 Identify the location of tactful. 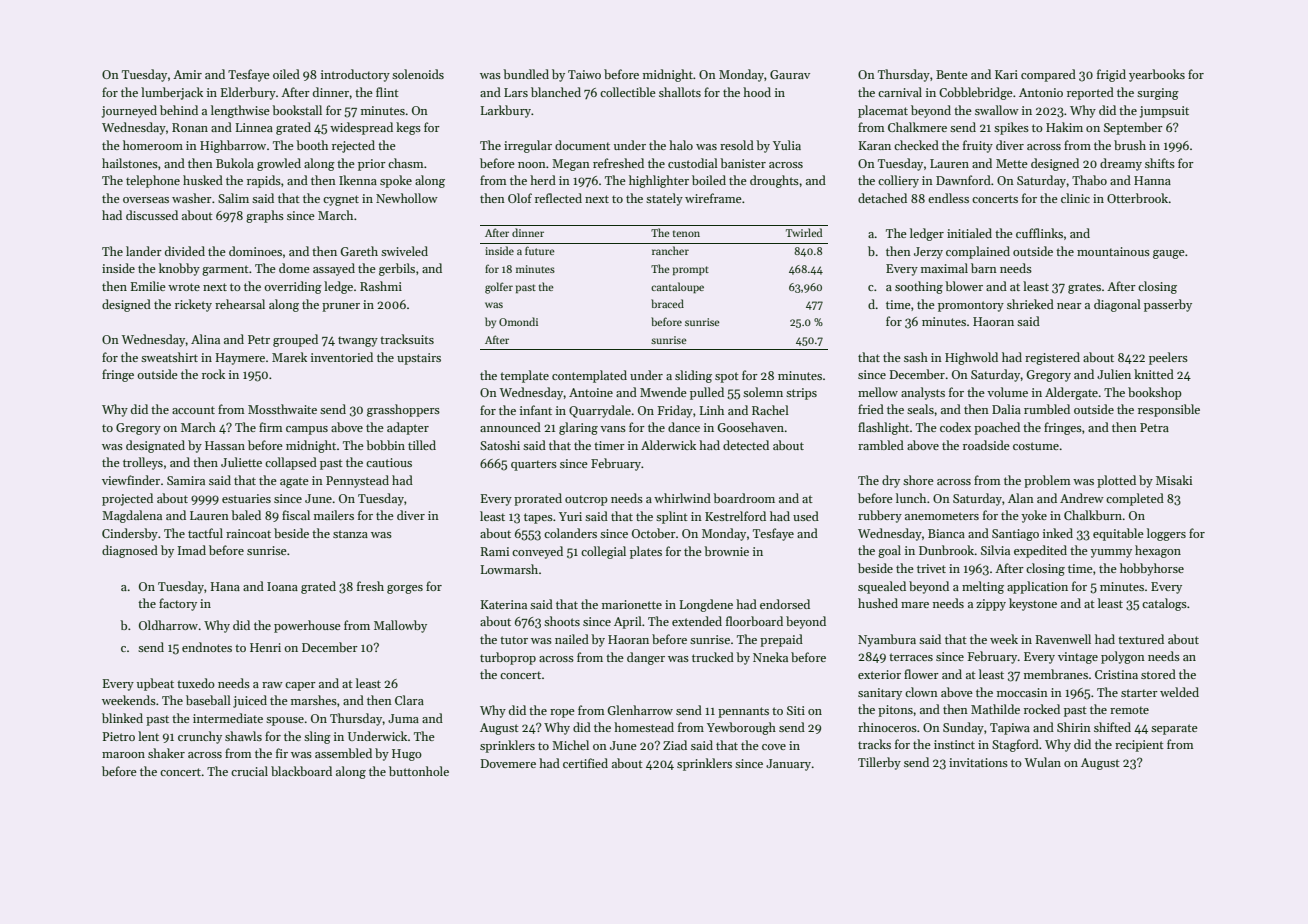
(205, 533).
